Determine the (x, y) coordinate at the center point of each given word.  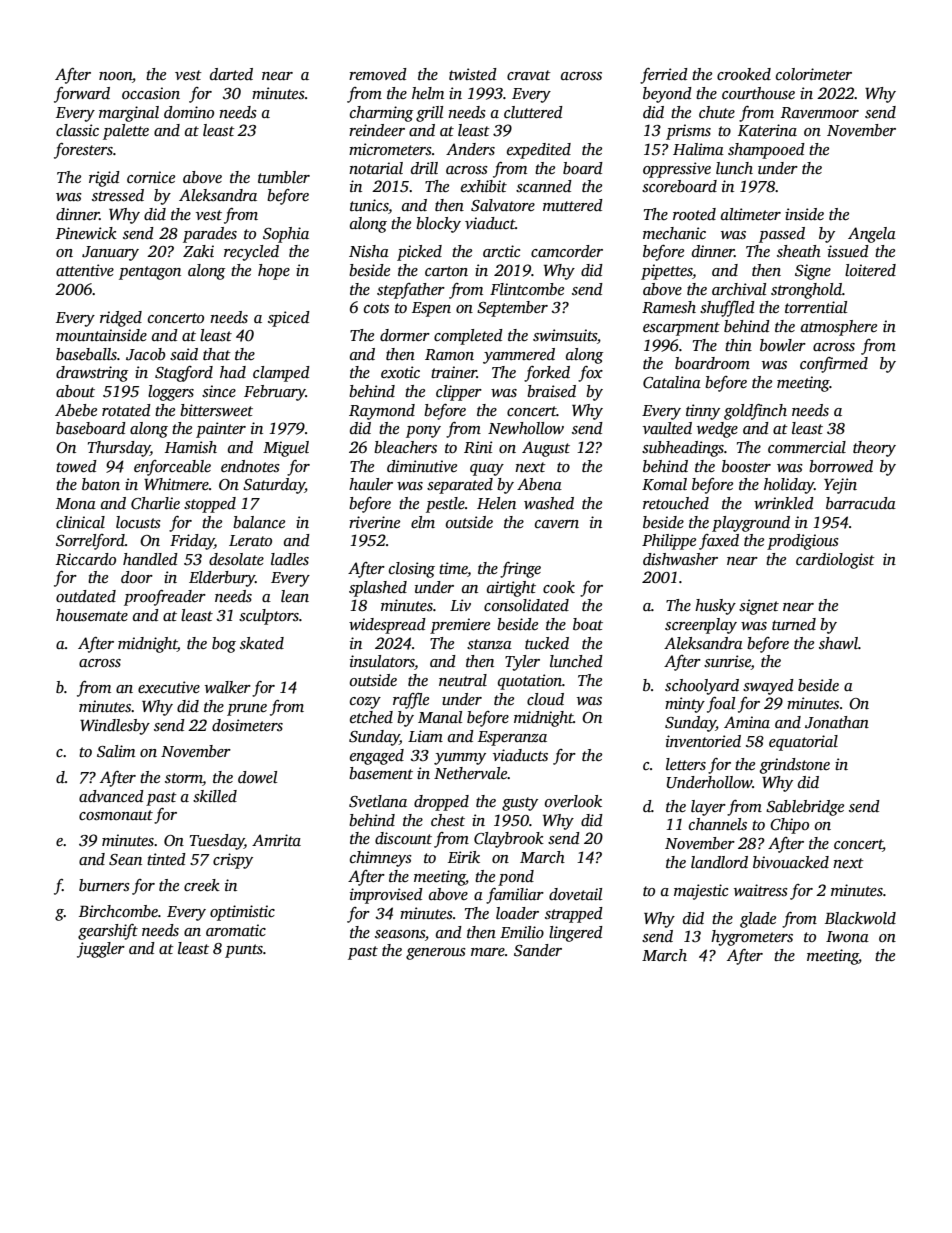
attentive (85, 270)
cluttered (533, 112)
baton (101, 484)
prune (247, 710)
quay (487, 470)
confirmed (834, 365)
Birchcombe (118, 911)
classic (77, 130)
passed (782, 235)
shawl (838, 643)
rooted (694, 214)
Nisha (369, 251)
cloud (545, 699)
